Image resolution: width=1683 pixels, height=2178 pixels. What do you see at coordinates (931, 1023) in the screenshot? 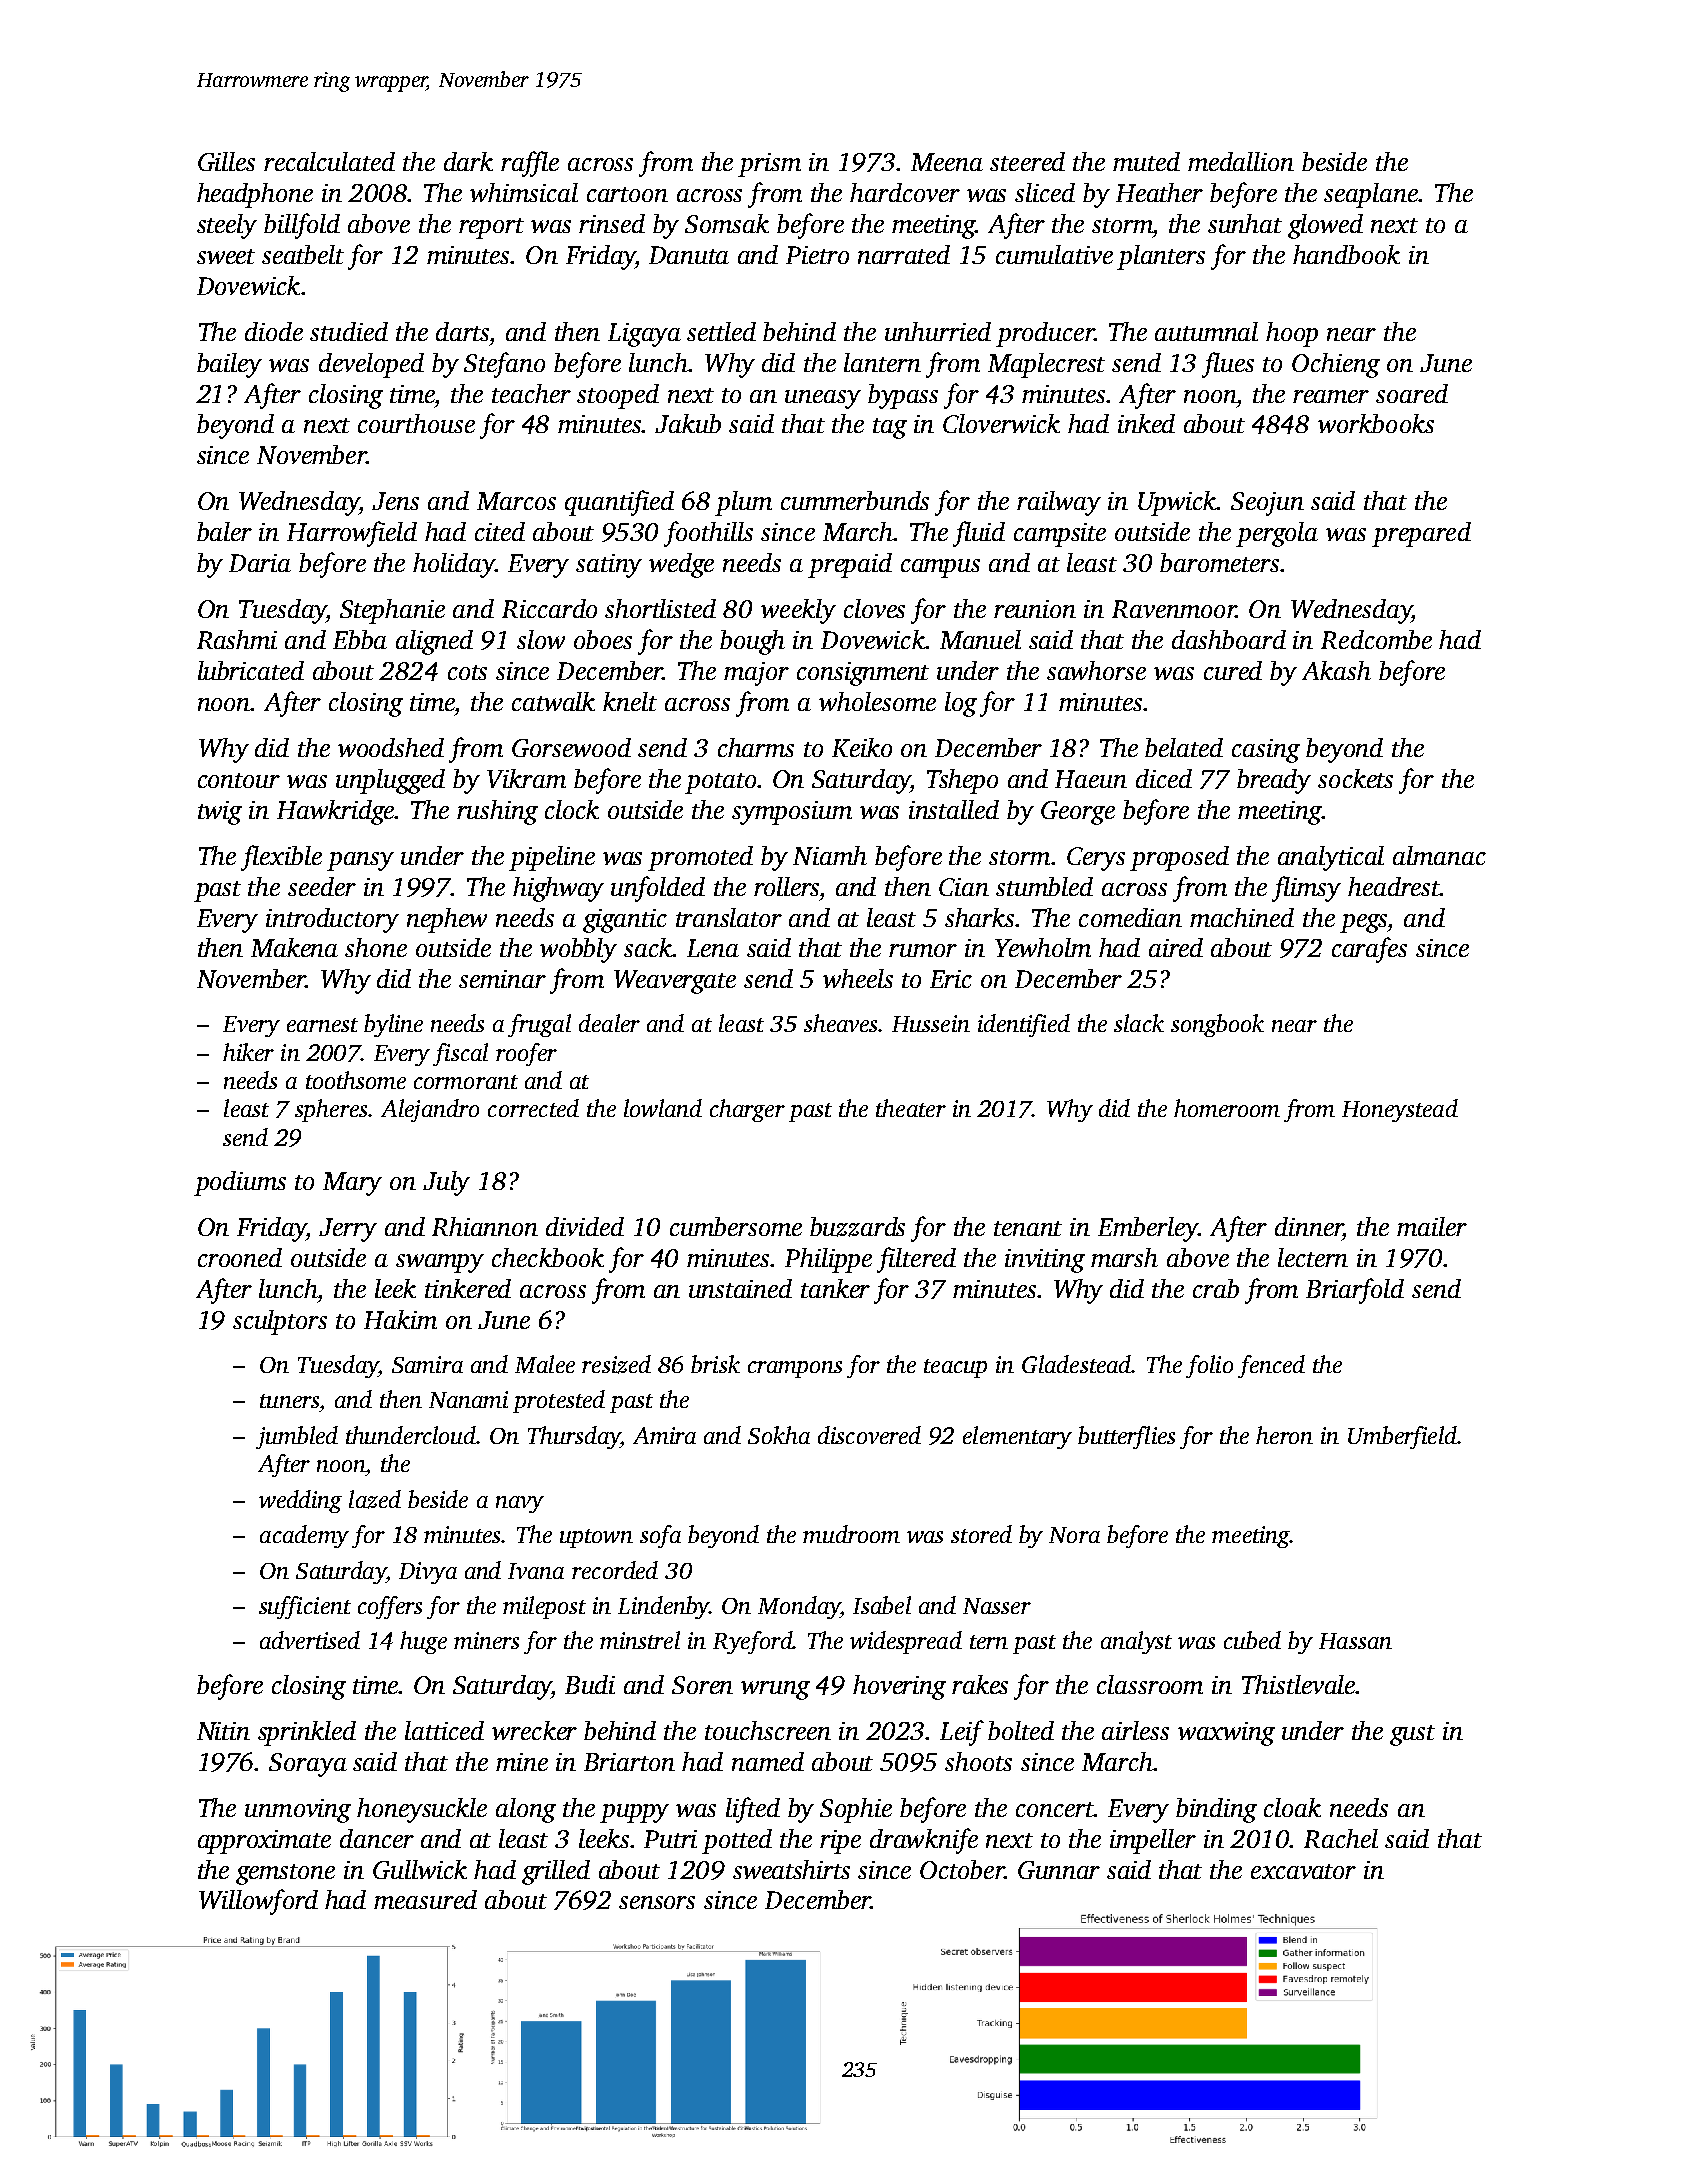
I see `Hussein` at bounding box center [931, 1023].
